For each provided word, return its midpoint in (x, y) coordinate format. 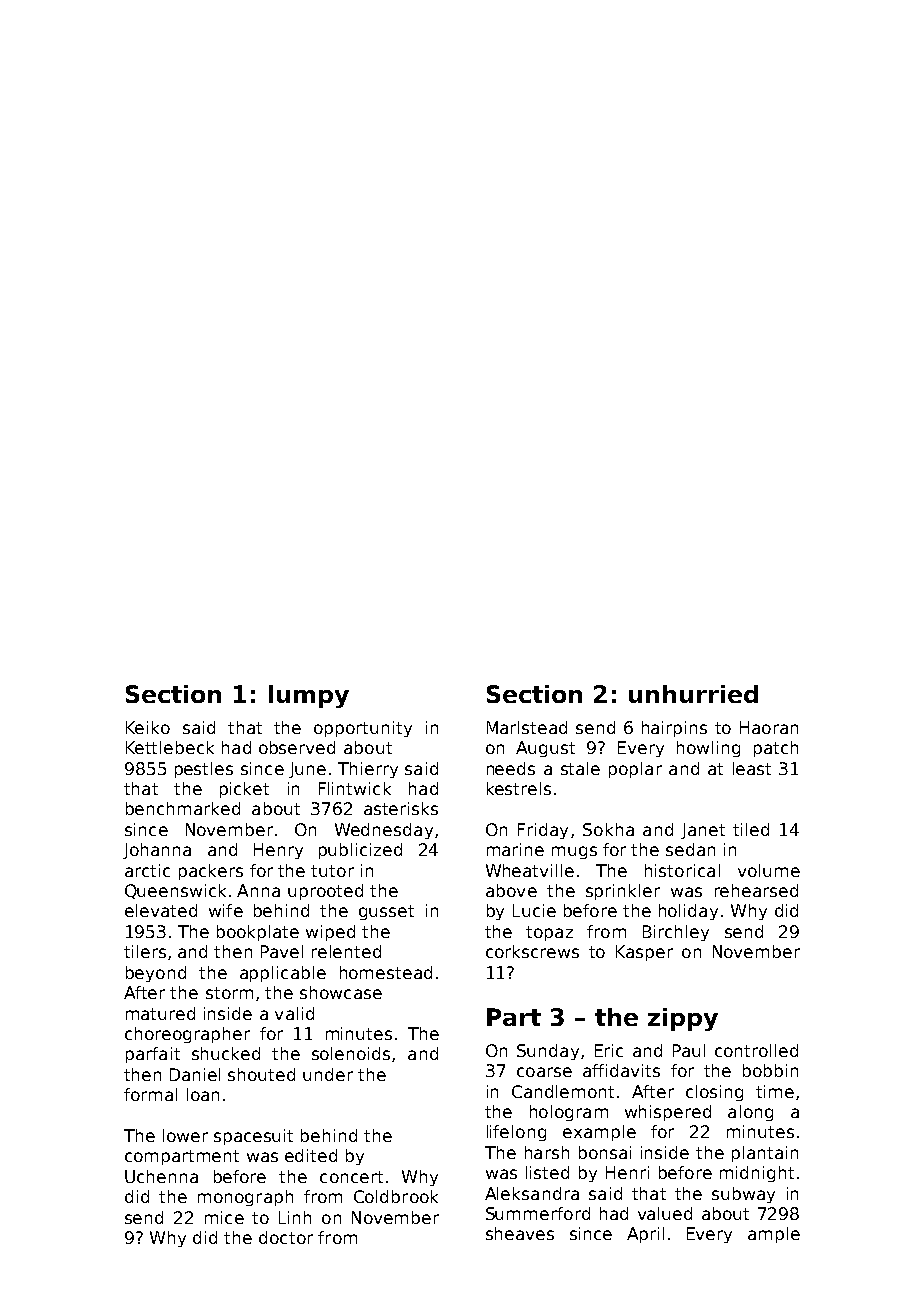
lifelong (516, 1133)
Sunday (548, 1052)
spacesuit (253, 1137)
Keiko (148, 727)
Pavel (282, 951)
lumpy (309, 696)
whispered (668, 1113)
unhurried (693, 694)
